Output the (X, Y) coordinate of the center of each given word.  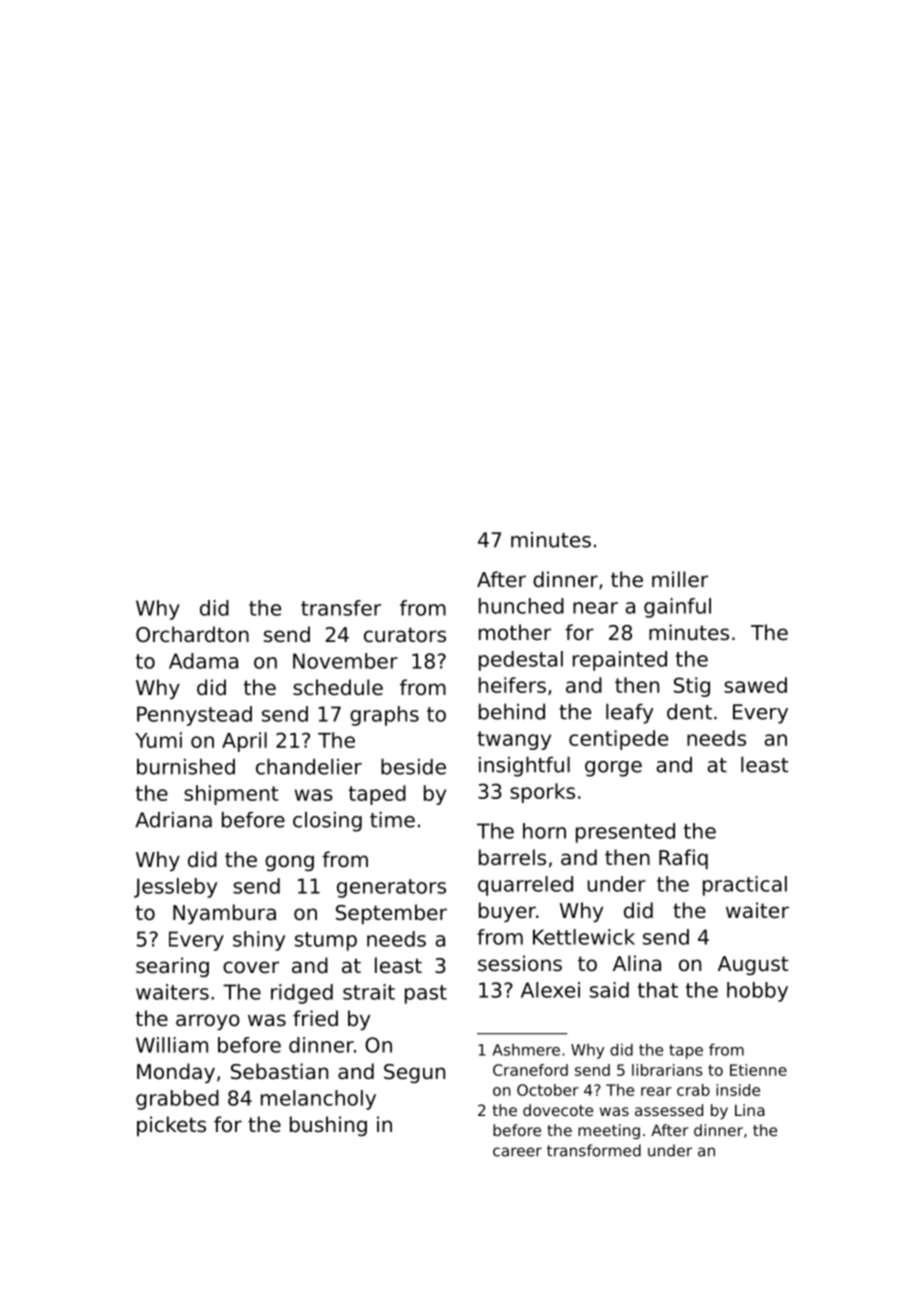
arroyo (208, 1022)
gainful (677, 608)
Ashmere (526, 1050)
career (517, 1152)
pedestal (521, 661)
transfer (341, 608)
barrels (512, 857)
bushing (328, 1126)
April (244, 742)
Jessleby (175, 888)
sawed (755, 685)
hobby (757, 992)
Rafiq (683, 859)
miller (680, 579)
